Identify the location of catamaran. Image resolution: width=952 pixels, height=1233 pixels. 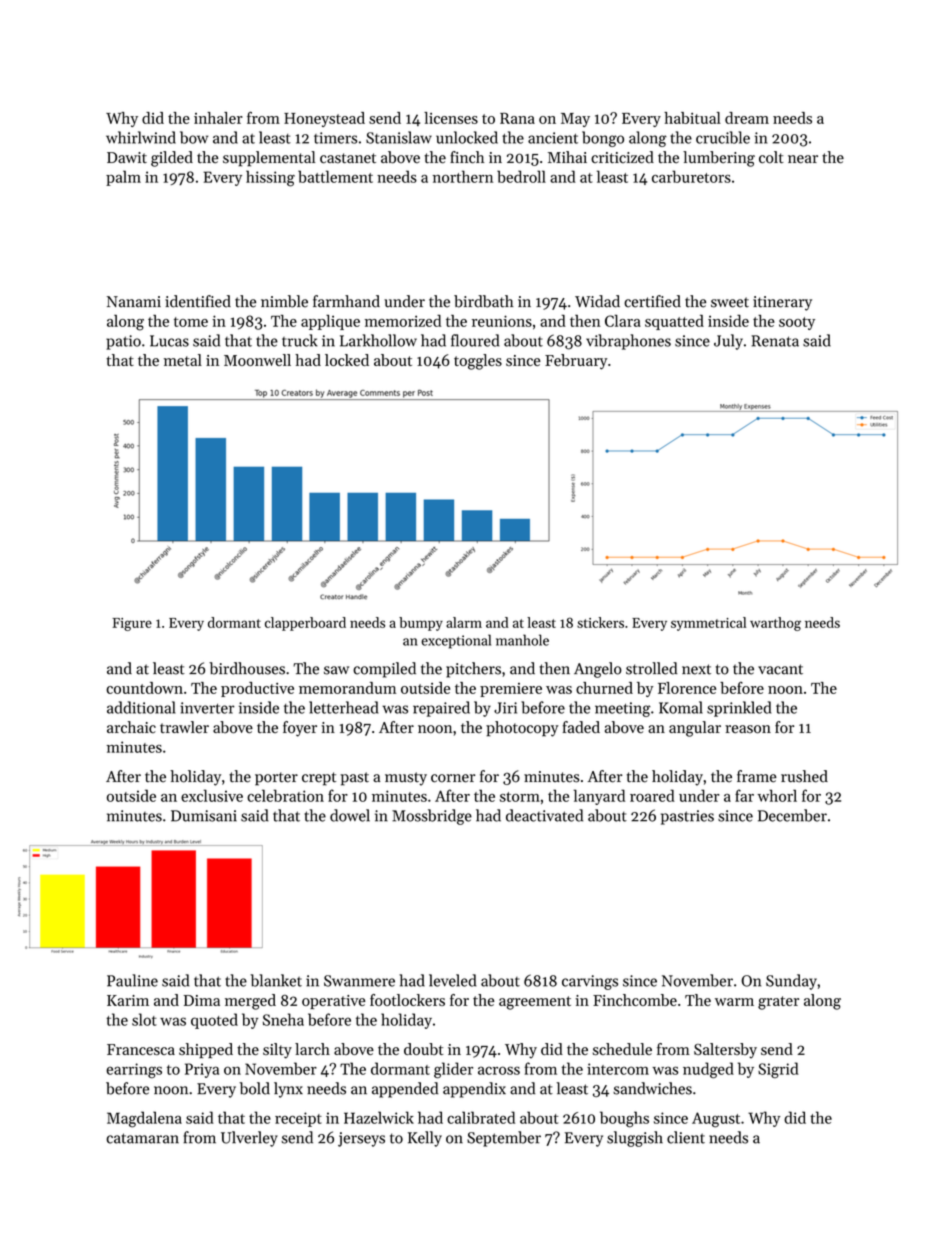
(142, 1138).
